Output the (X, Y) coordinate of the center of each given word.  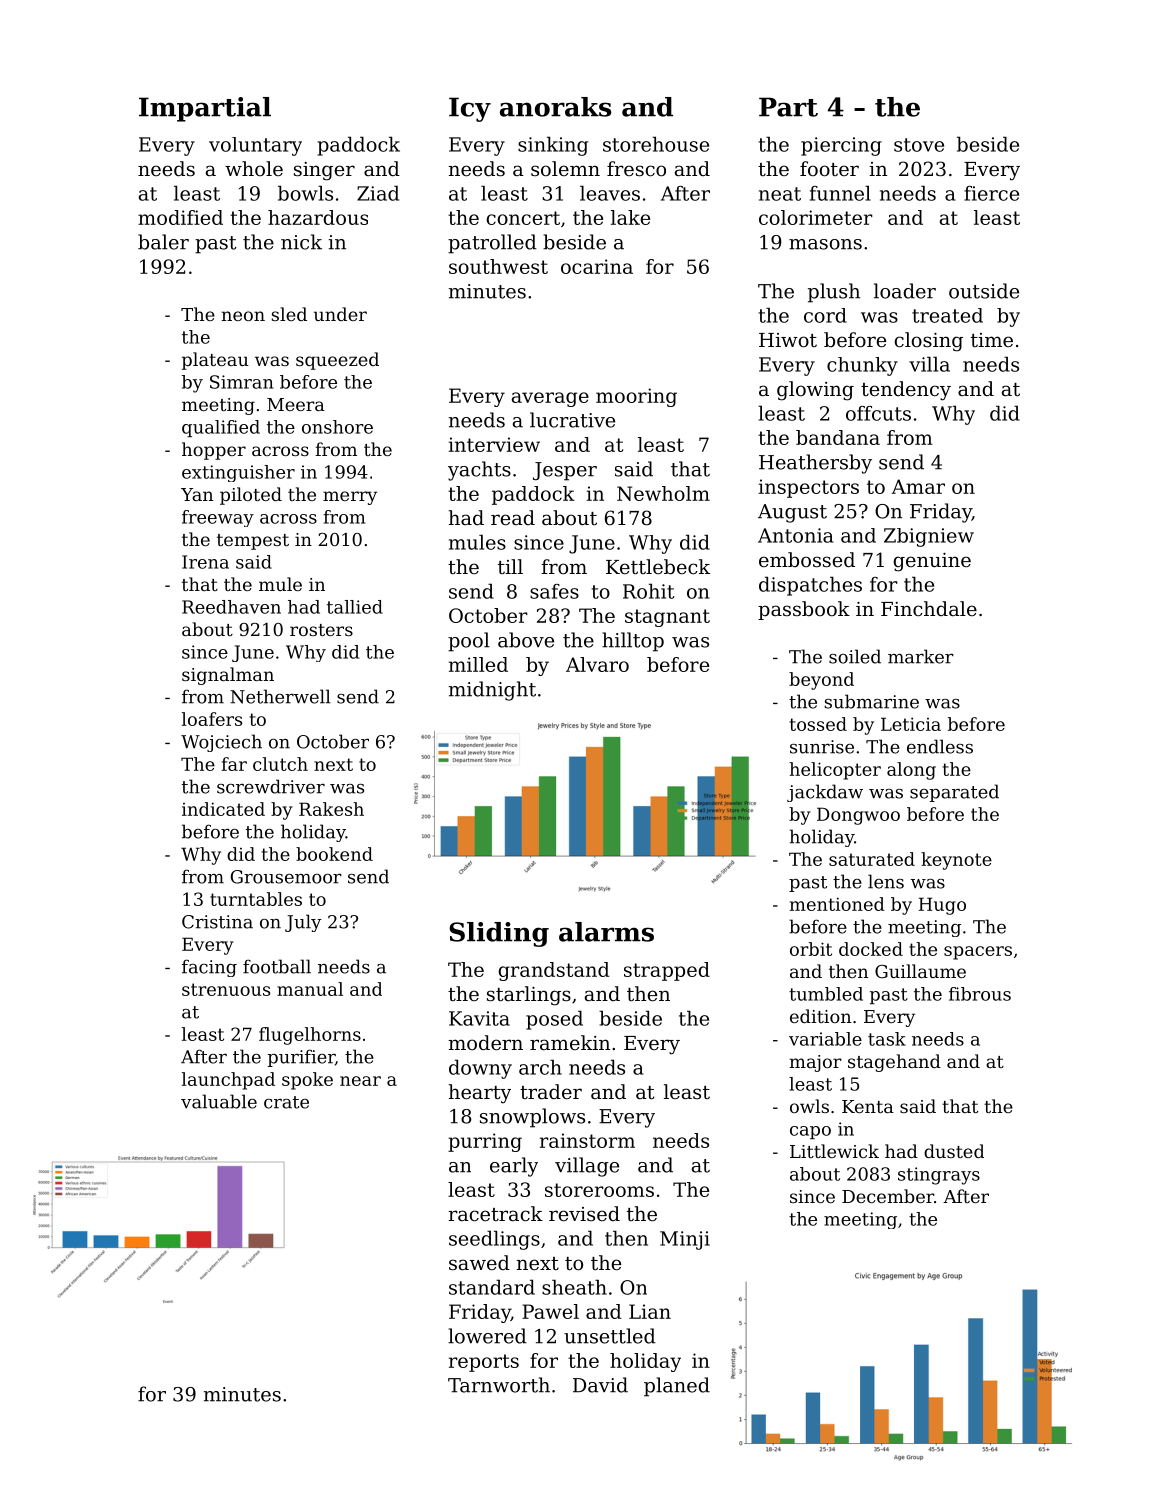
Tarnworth (499, 1385)
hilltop (633, 642)
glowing (815, 391)
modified (180, 217)
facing (209, 968)
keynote (956, 861)
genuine (932, 562)
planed (677, 1387)
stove (919, 145)
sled (289, 314)
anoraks (555, 107)
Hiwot (788, 340)
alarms (606, 932)
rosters (321, 630)
